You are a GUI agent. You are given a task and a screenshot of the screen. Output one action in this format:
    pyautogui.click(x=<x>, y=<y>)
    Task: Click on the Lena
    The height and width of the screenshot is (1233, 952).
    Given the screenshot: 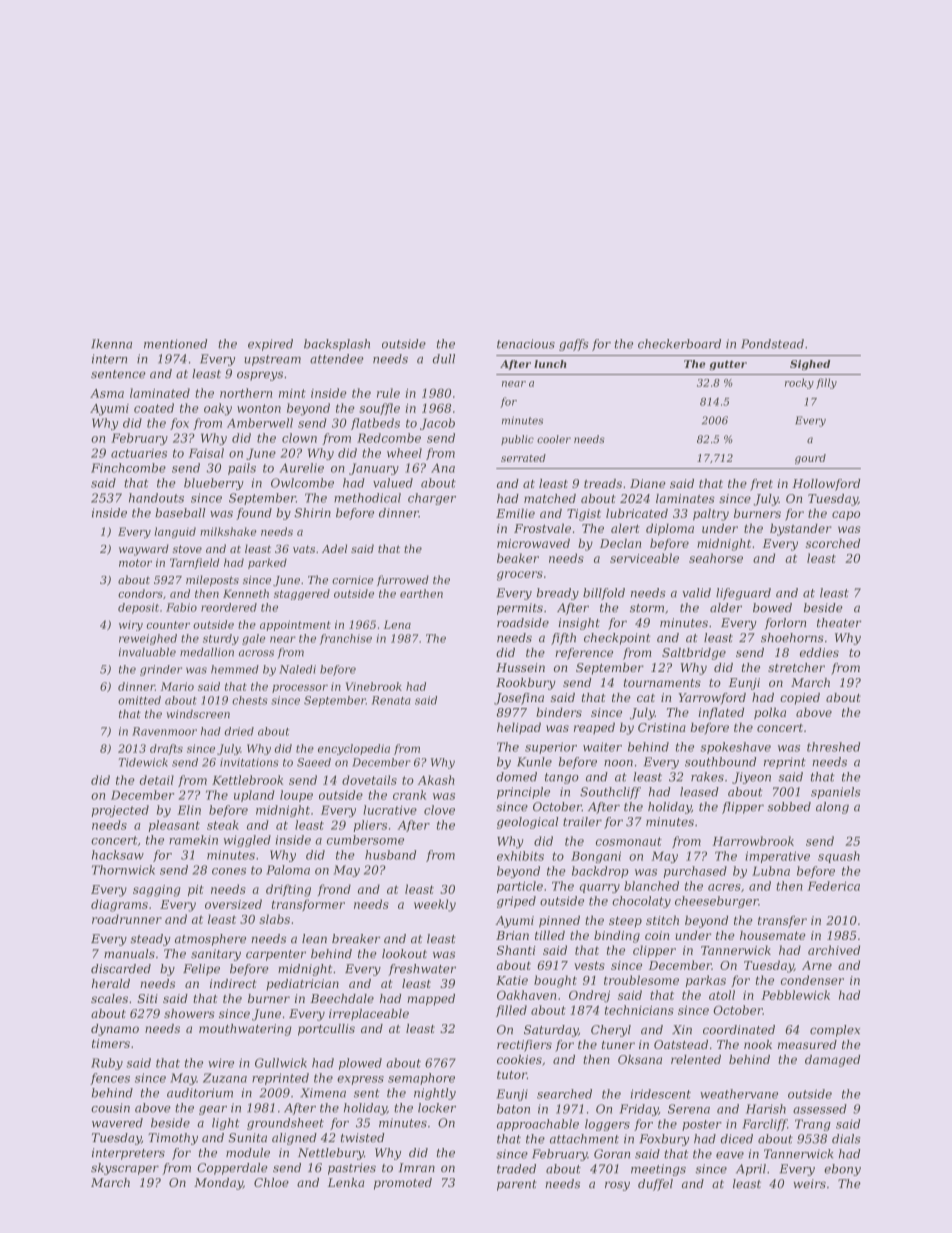 What is the action you would take?
    pyautogui.click(x=397, y=624)
